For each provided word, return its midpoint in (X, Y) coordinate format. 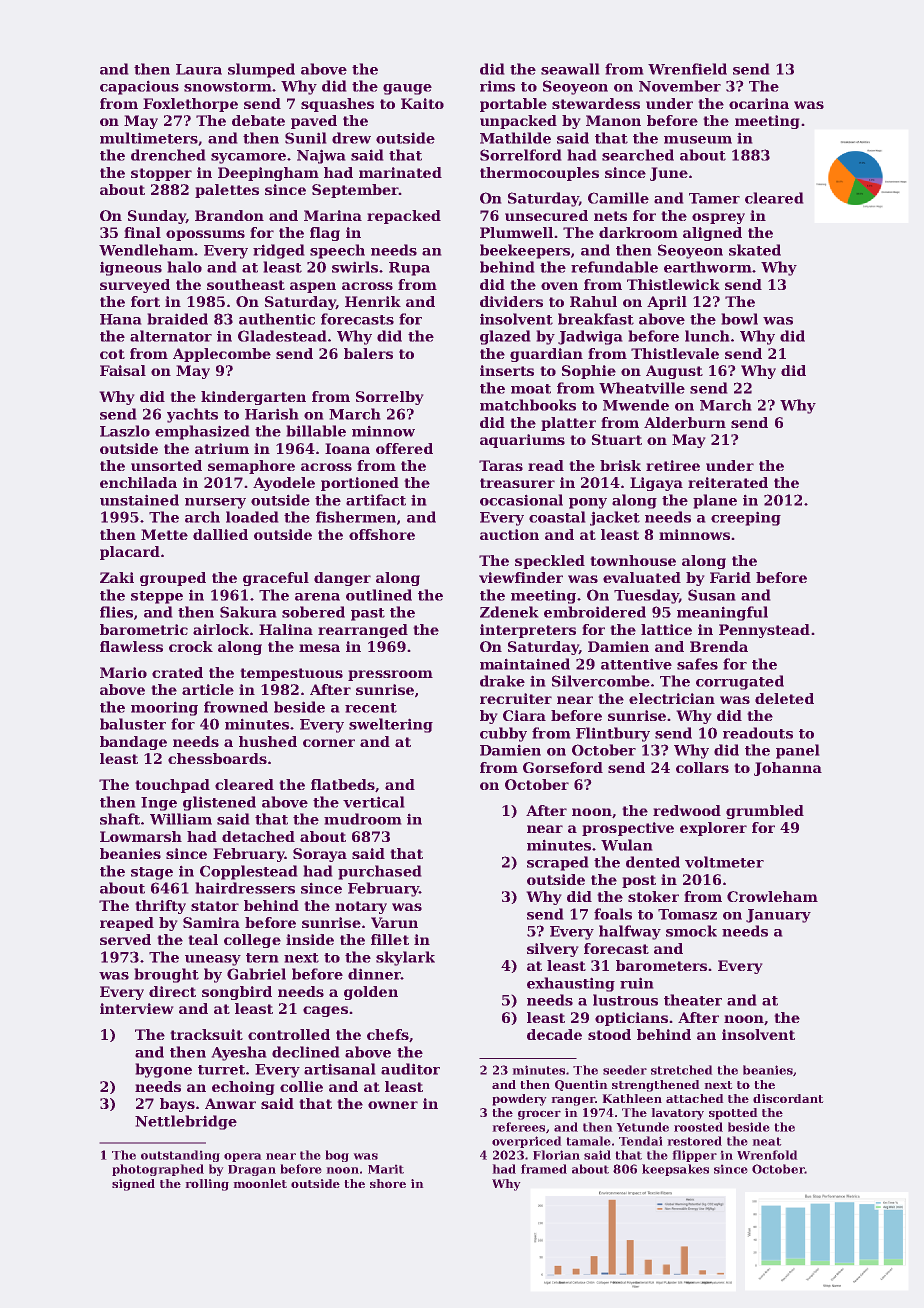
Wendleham (146, 250)
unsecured (546, 215)
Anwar (230, 1103)
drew (351, 138)
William (181, 819)
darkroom (638, 232)
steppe (157, 597)
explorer (713, 829)
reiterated (728, 482)
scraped (557, 863)
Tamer (714, 198)
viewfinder (521, 577)
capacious (139, 88)
